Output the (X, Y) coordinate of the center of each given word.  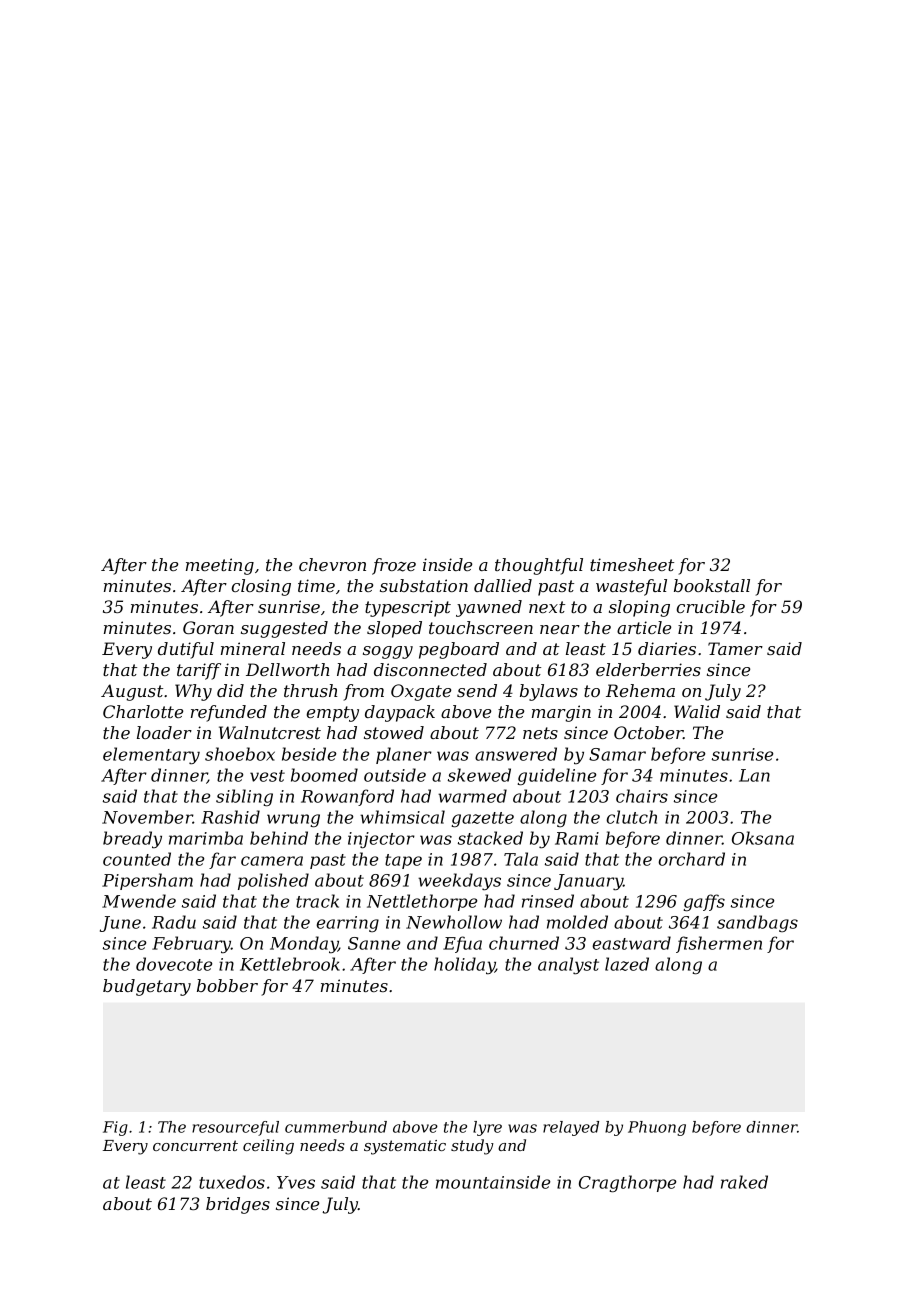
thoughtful (539, 566)
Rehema (640, 690)
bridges (238, 1205)
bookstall (712, 585)
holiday (464, 966)
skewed (479, 775)
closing (261, 587)
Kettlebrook (290, 964)
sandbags (757, 923)
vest (267, 776)
